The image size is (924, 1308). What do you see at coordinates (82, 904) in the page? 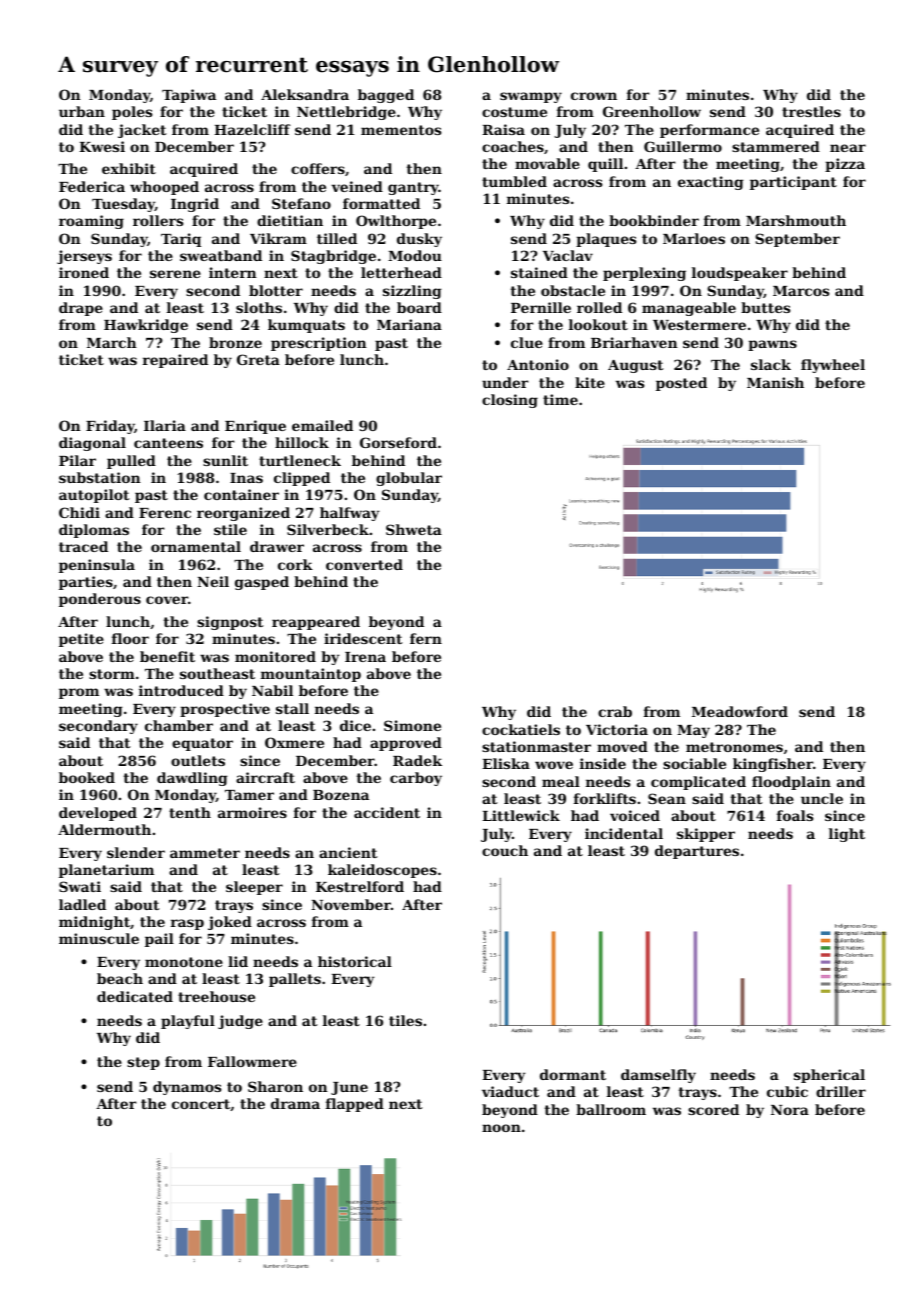
I see `ladled` at bounding box center [82, 904].
